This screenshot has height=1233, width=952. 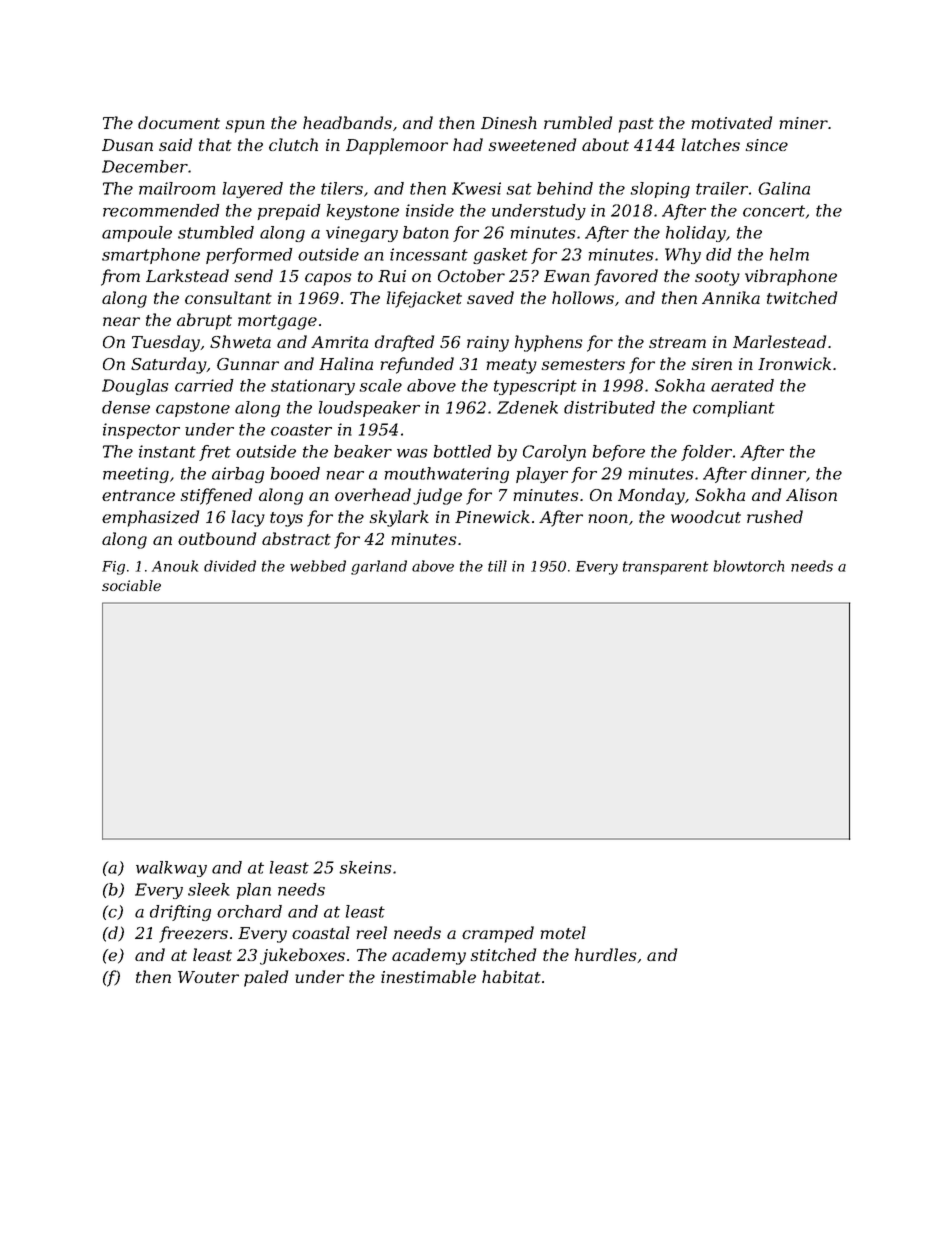 What do you see at coordinates (804, 123) in the screenshot?
I see `miner` at bounding box center [804, 123].
